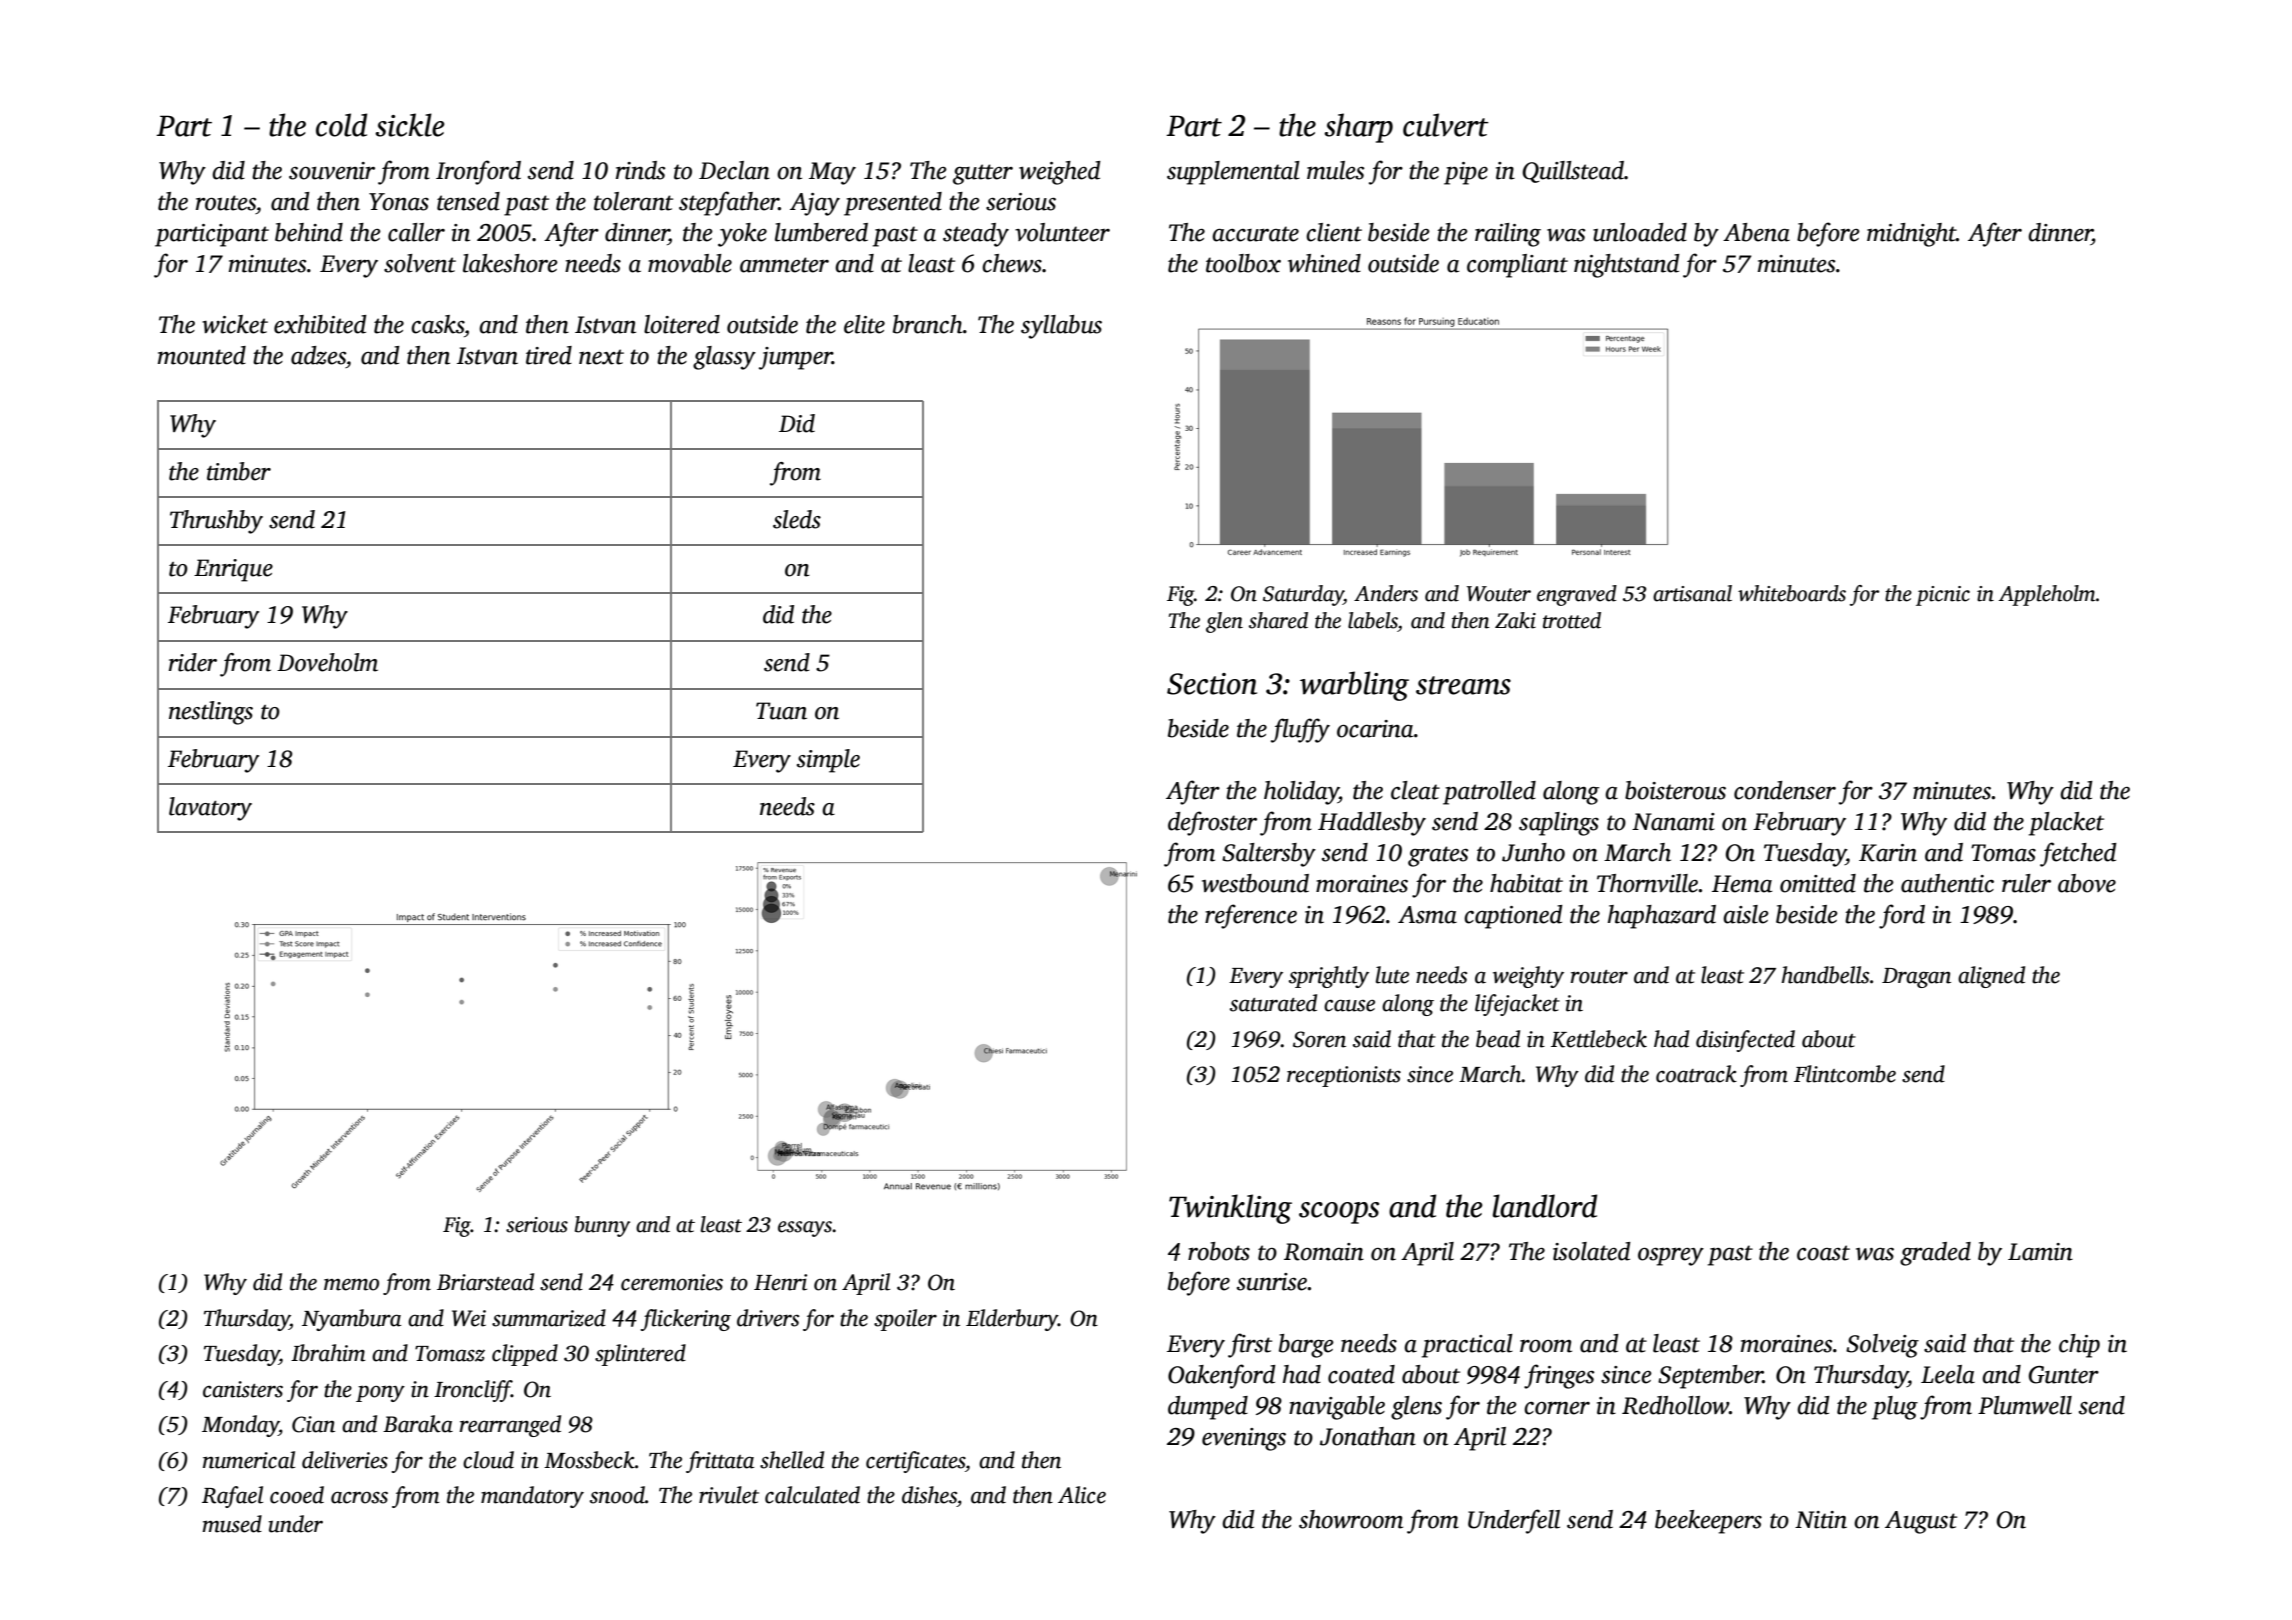 Image resolution: width=2292 pixels, height=1620 pixels. Describe the element at coordinates (318, 355) in the screenshot. I see `adzes` at that location.
